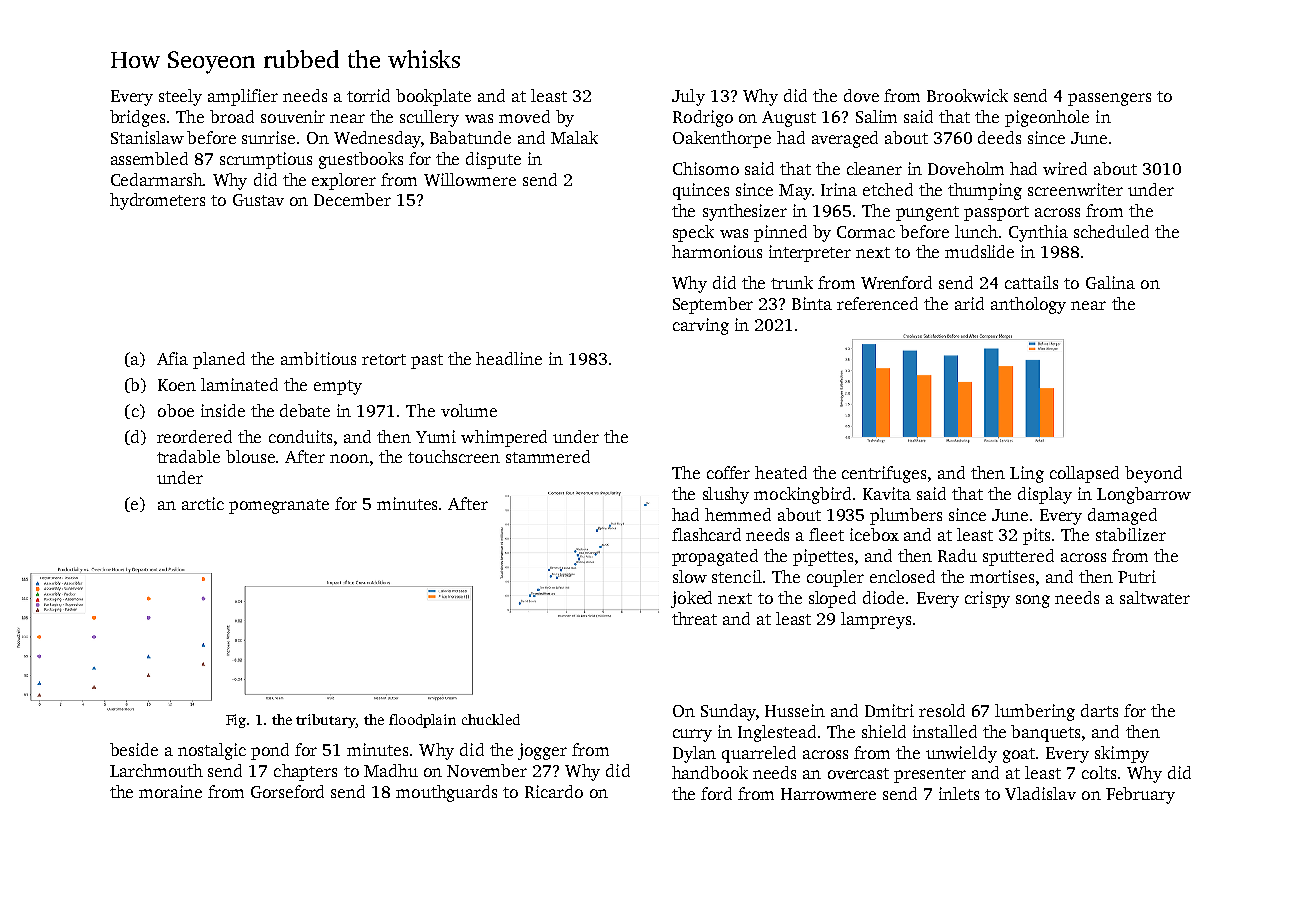 The width and height of the image is (1308, 924). What do you see at coordinates (172, 358) in the image?
I see `Afia` at bounding box center [172, 358].
